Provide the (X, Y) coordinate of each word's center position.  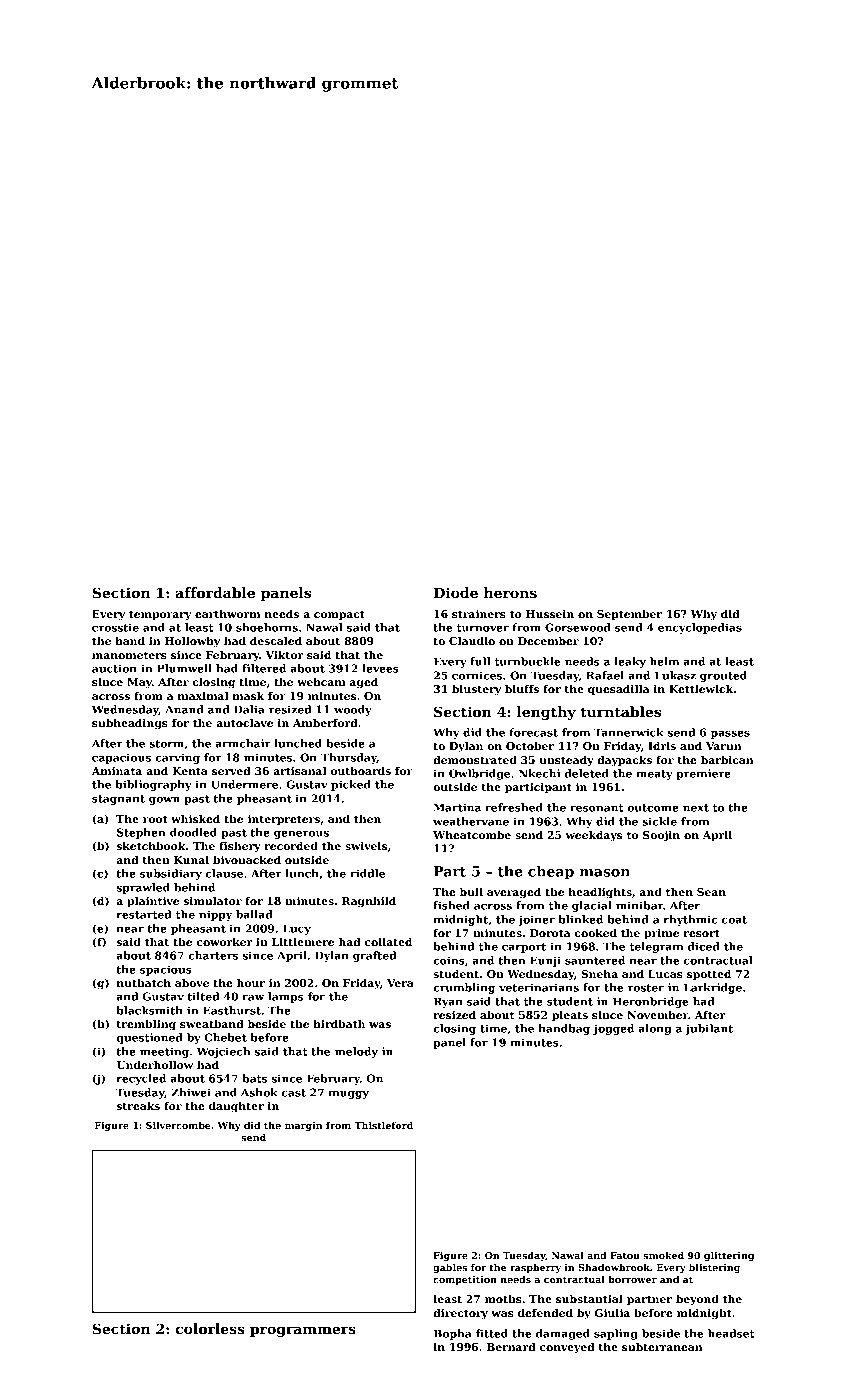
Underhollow (155, 1064)
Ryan (448, 1002)
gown (164, 801)
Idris (662, 745)
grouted (723, 676)
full (480, 661)
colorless (210, 1328)
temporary (160, 616)
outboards (361, 770)
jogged (613, 1029)
